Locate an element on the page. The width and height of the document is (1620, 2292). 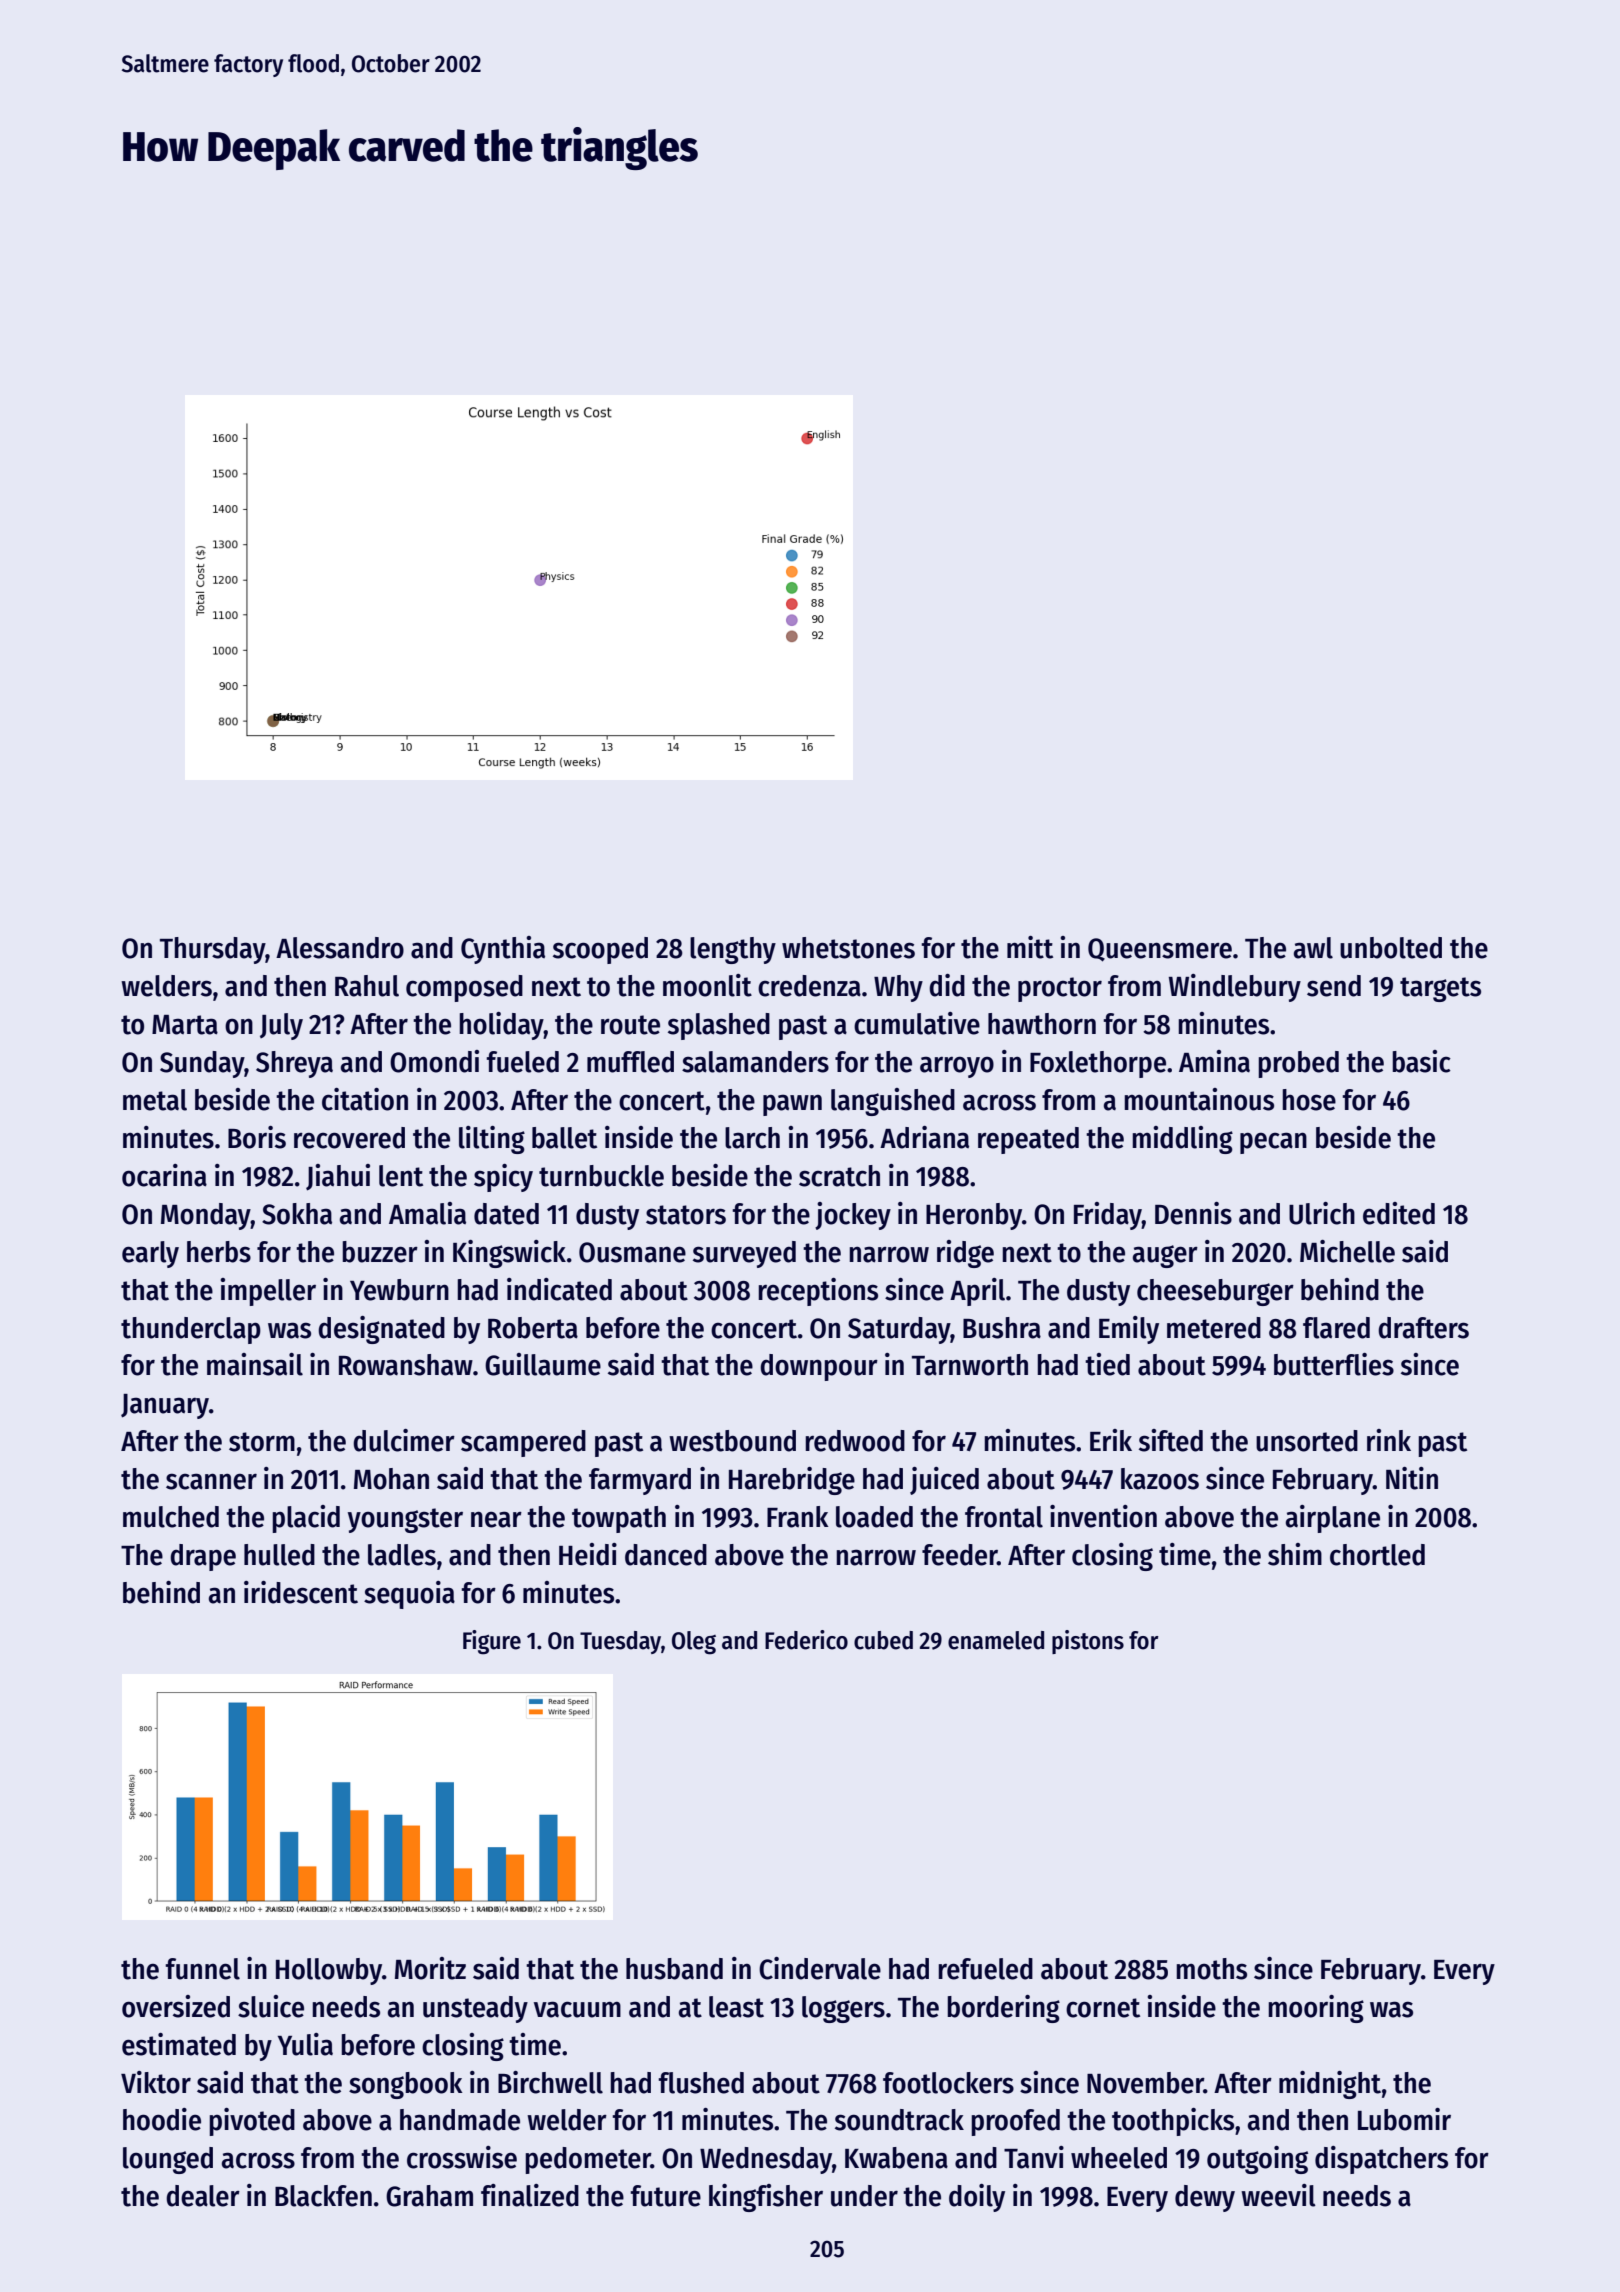
chortled is located at coordinates (1377, 1555).
